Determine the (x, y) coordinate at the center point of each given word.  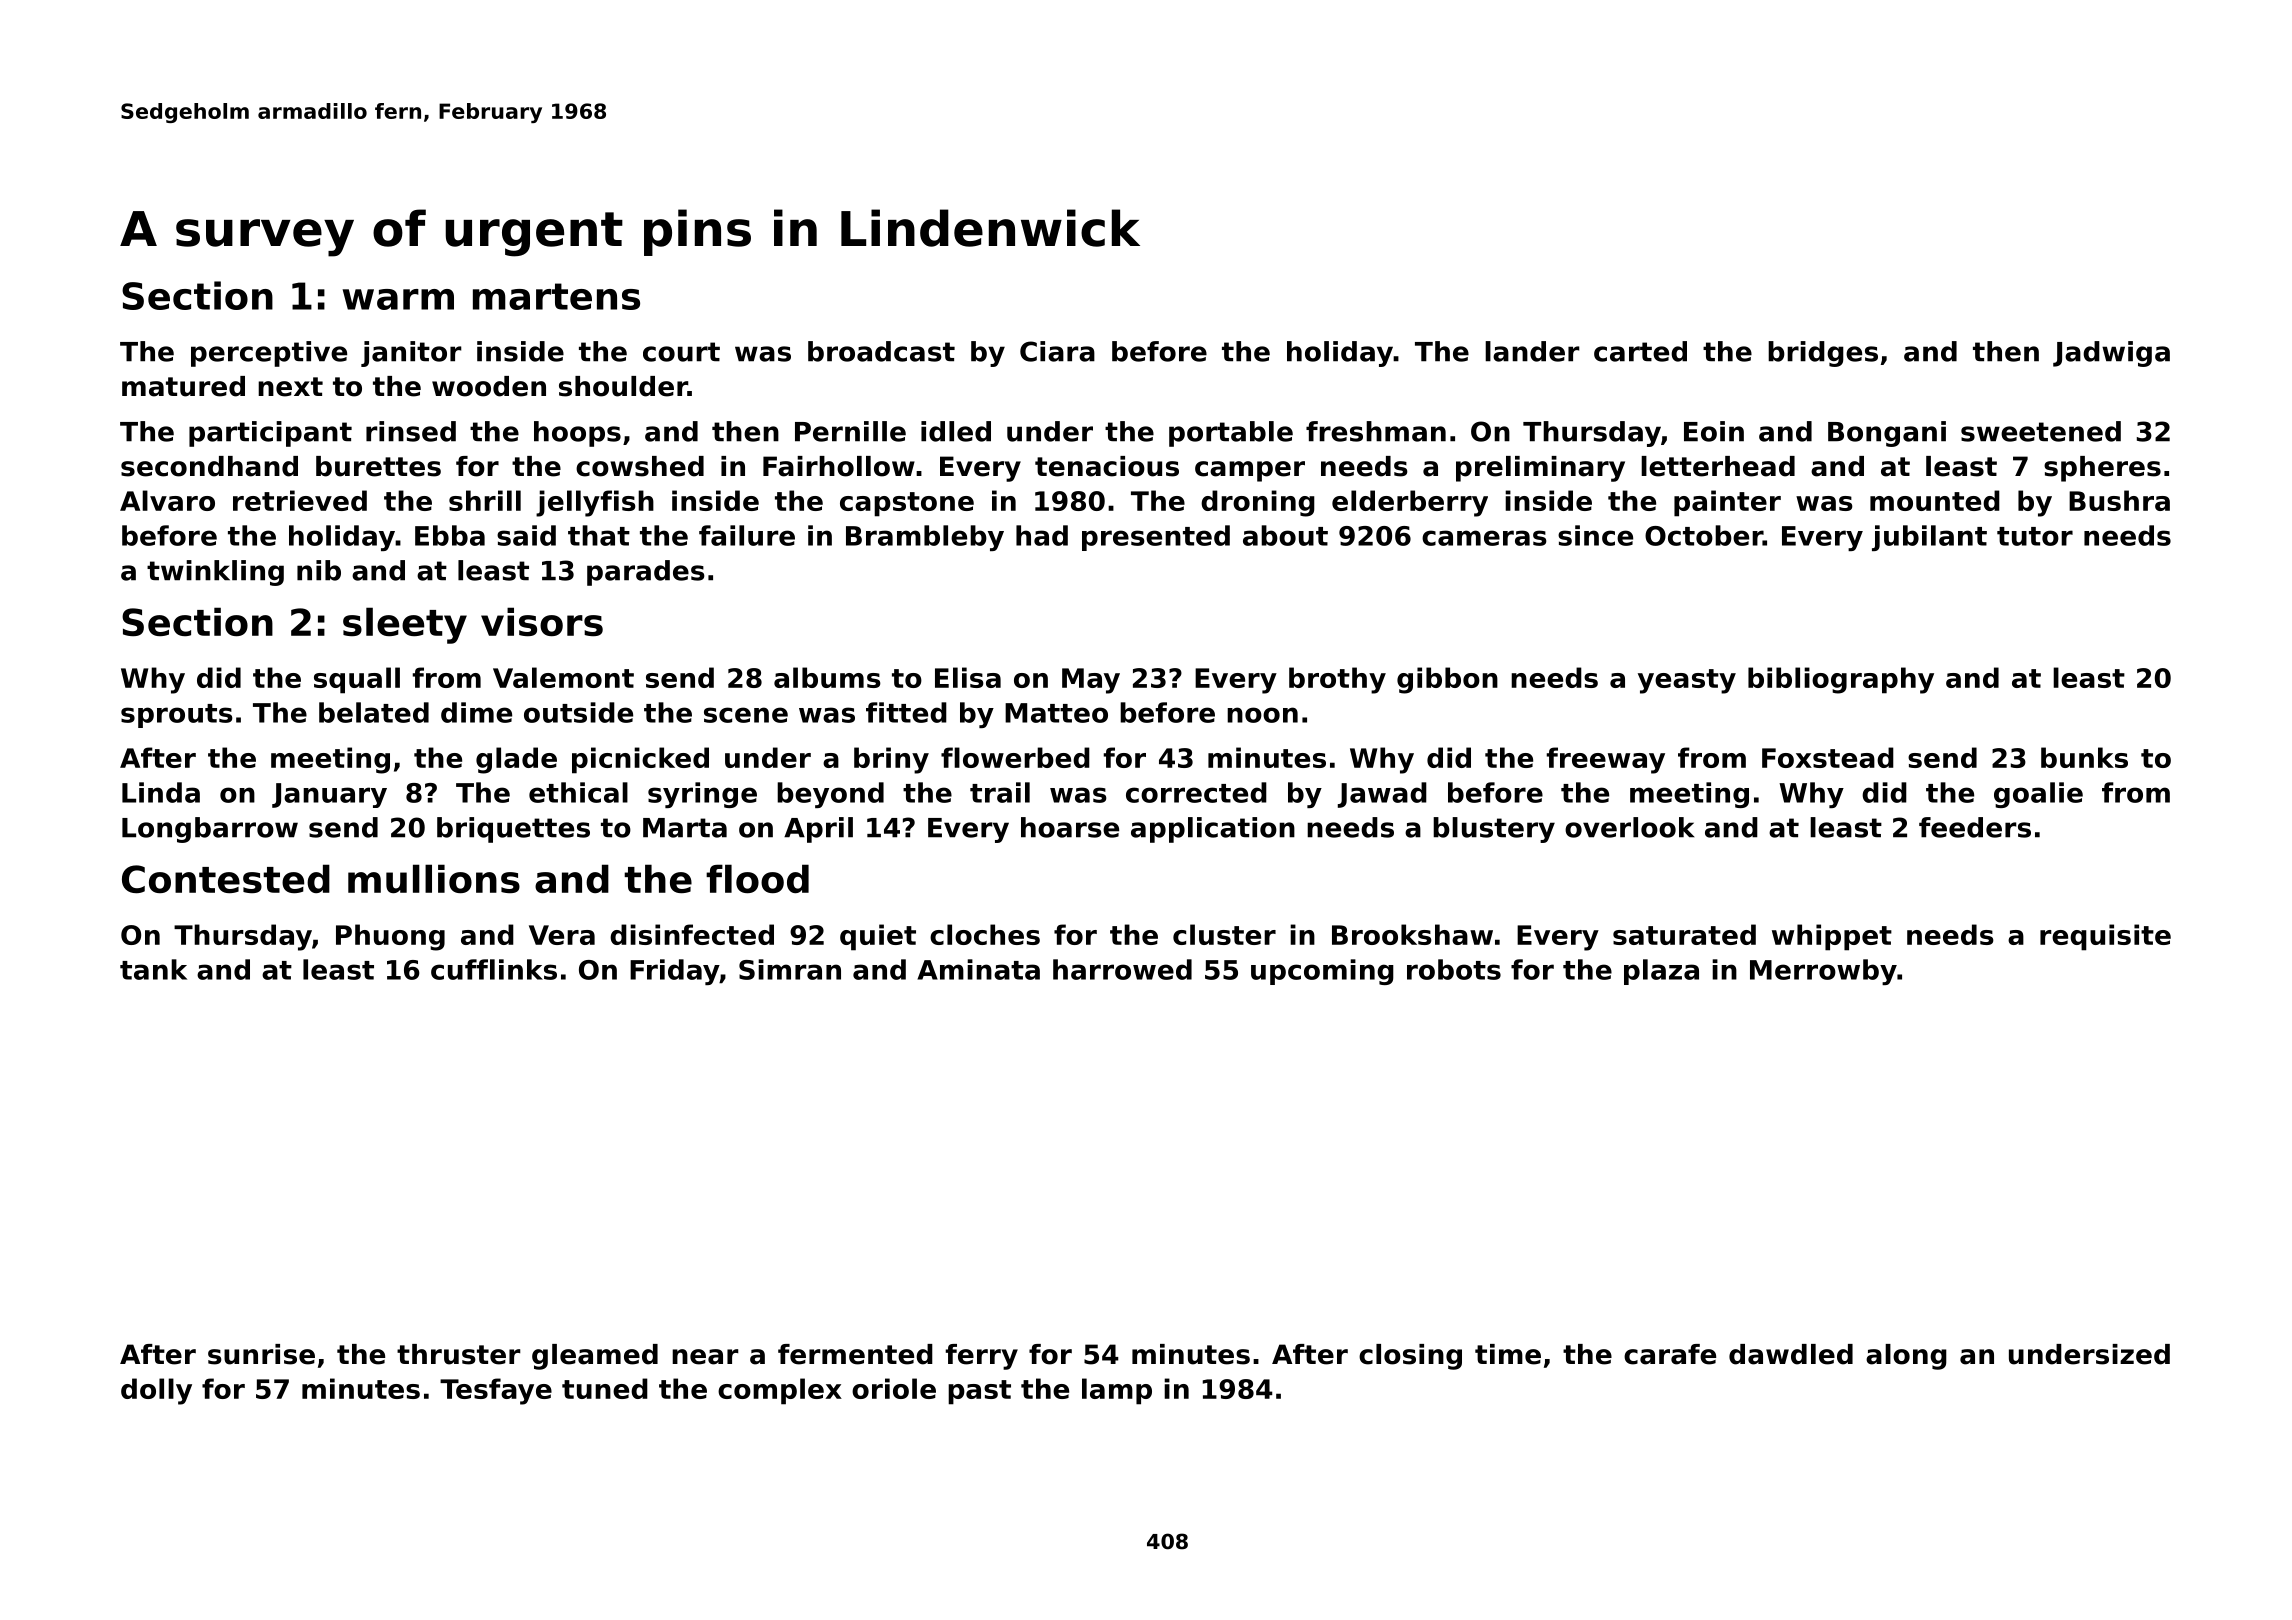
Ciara (1057, 351)
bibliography (1841, 680)
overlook (1629, 827)
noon (1262, 715)
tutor (2035, 536)
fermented (855, 1354)
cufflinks (494, 969)
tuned (605, 1388)
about (1285, 535)
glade (516, 760)
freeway (1605, 760)
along (1906, 1357)
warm (398, 299)
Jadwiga (2111, 354)
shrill (485, 500)
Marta (685, 828)
